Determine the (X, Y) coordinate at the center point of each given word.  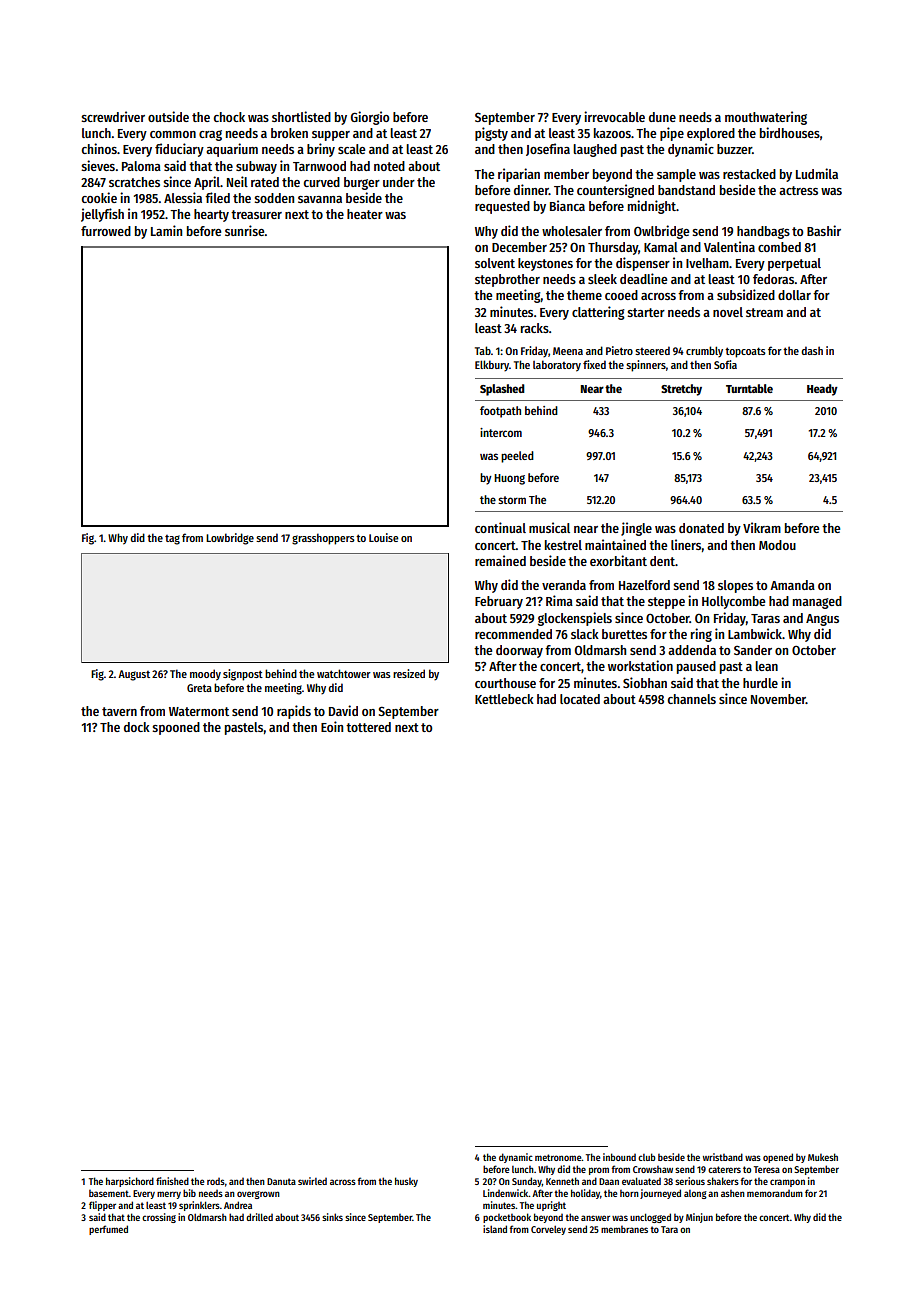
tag (172, 540)
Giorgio (370, 118)
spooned (176, 728)
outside (168, 116)
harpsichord (130, 1182)
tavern (119, 711)
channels (692, 699)
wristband (723, 1157)
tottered (368, 727)
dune (662, 117)
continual (500, 527)
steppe (666, 603)
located (580, 699)
